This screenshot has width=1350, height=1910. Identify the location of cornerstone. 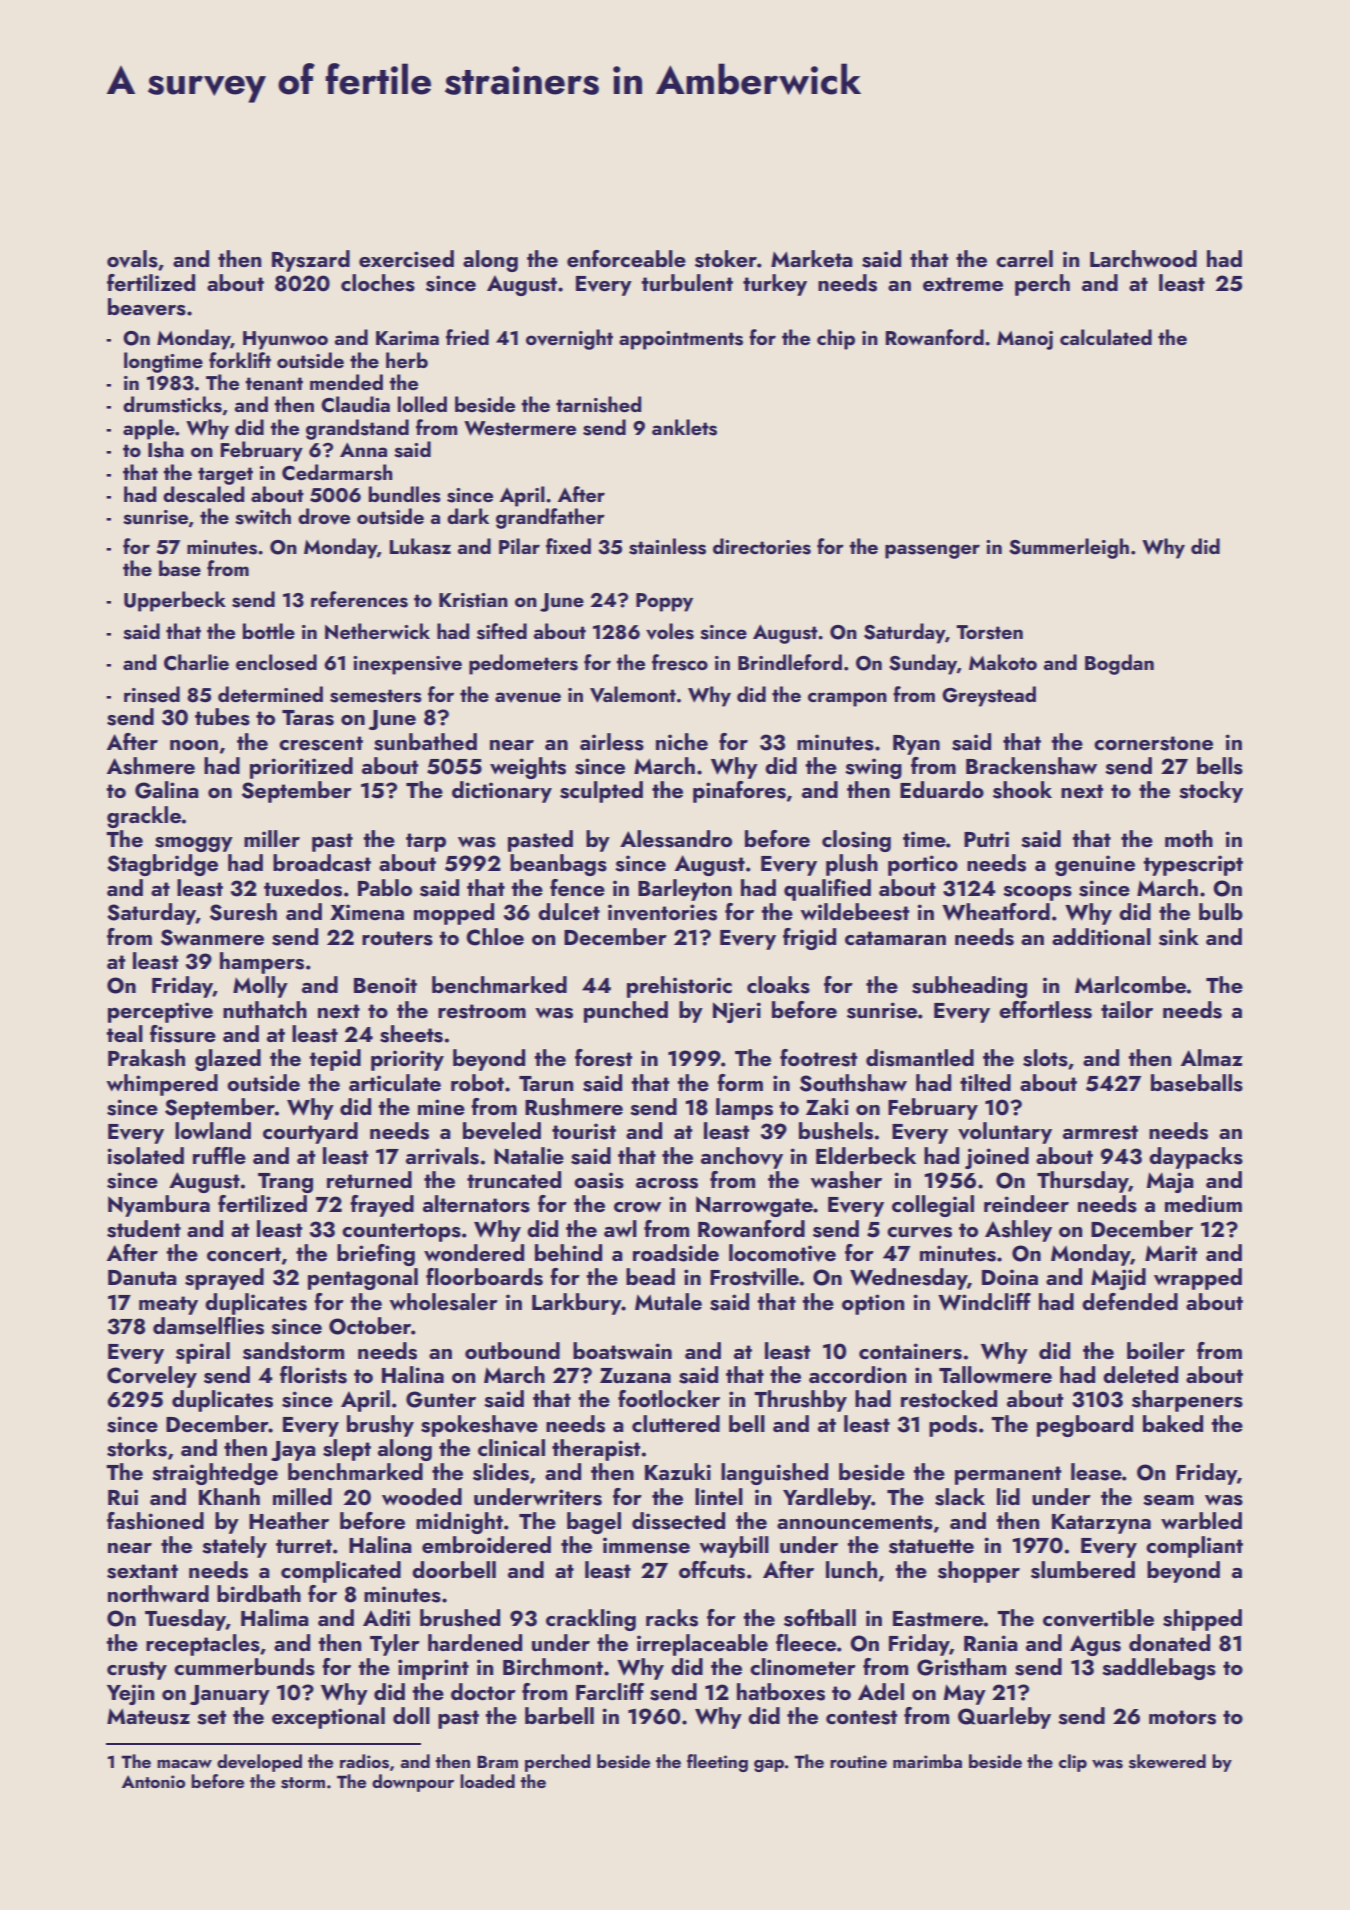
(1153, 743).
